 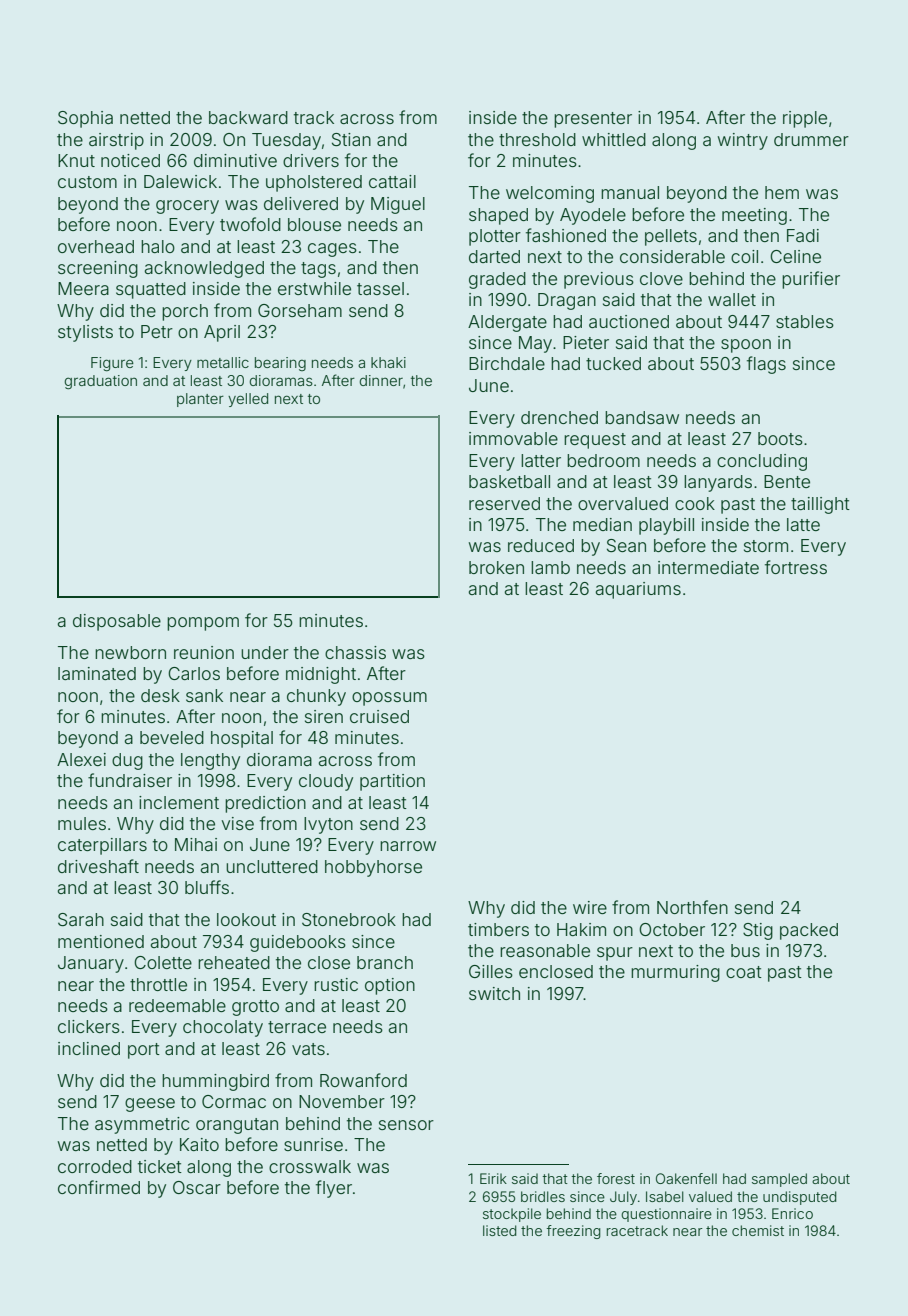 I want to click on opossum, so click(x=389, y=699).
